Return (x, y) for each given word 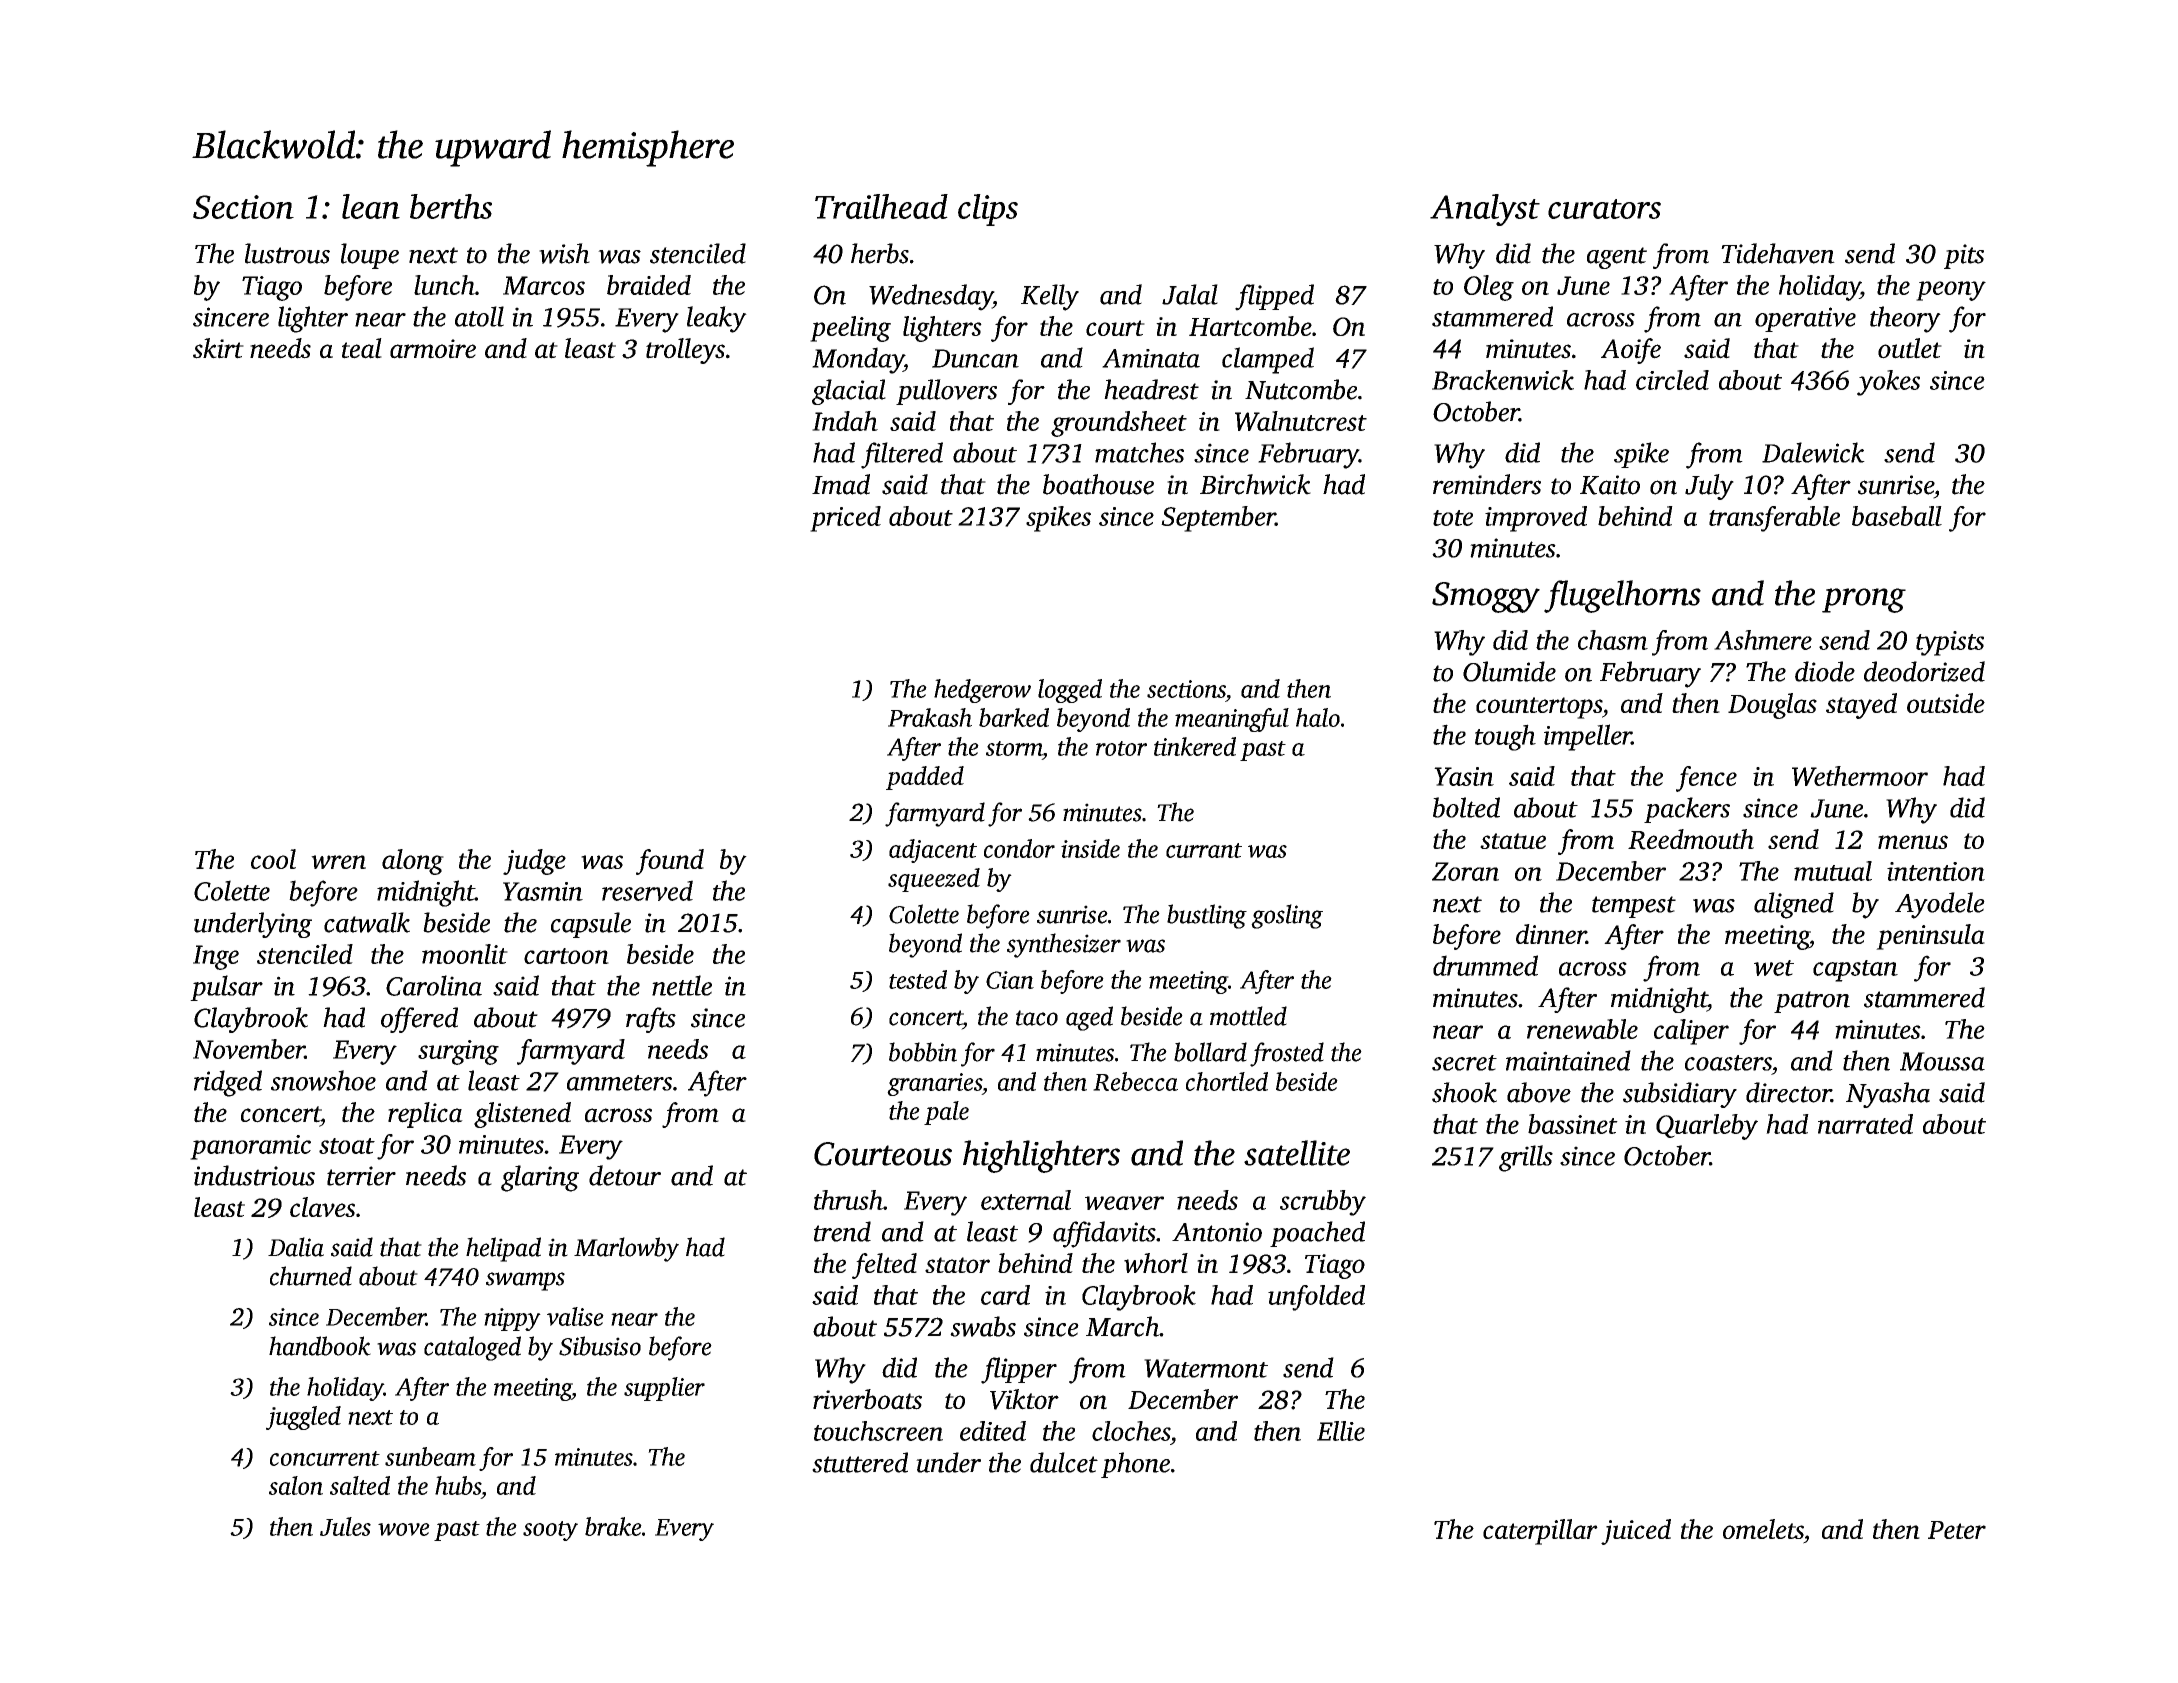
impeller (1588, 737)
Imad (841, 484)
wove (404, 1529)
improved (1536, 519)
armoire (433, 349)
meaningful (1232, 720)
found (670, 862)
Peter (1957, 1530)
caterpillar (1540, 1532)
